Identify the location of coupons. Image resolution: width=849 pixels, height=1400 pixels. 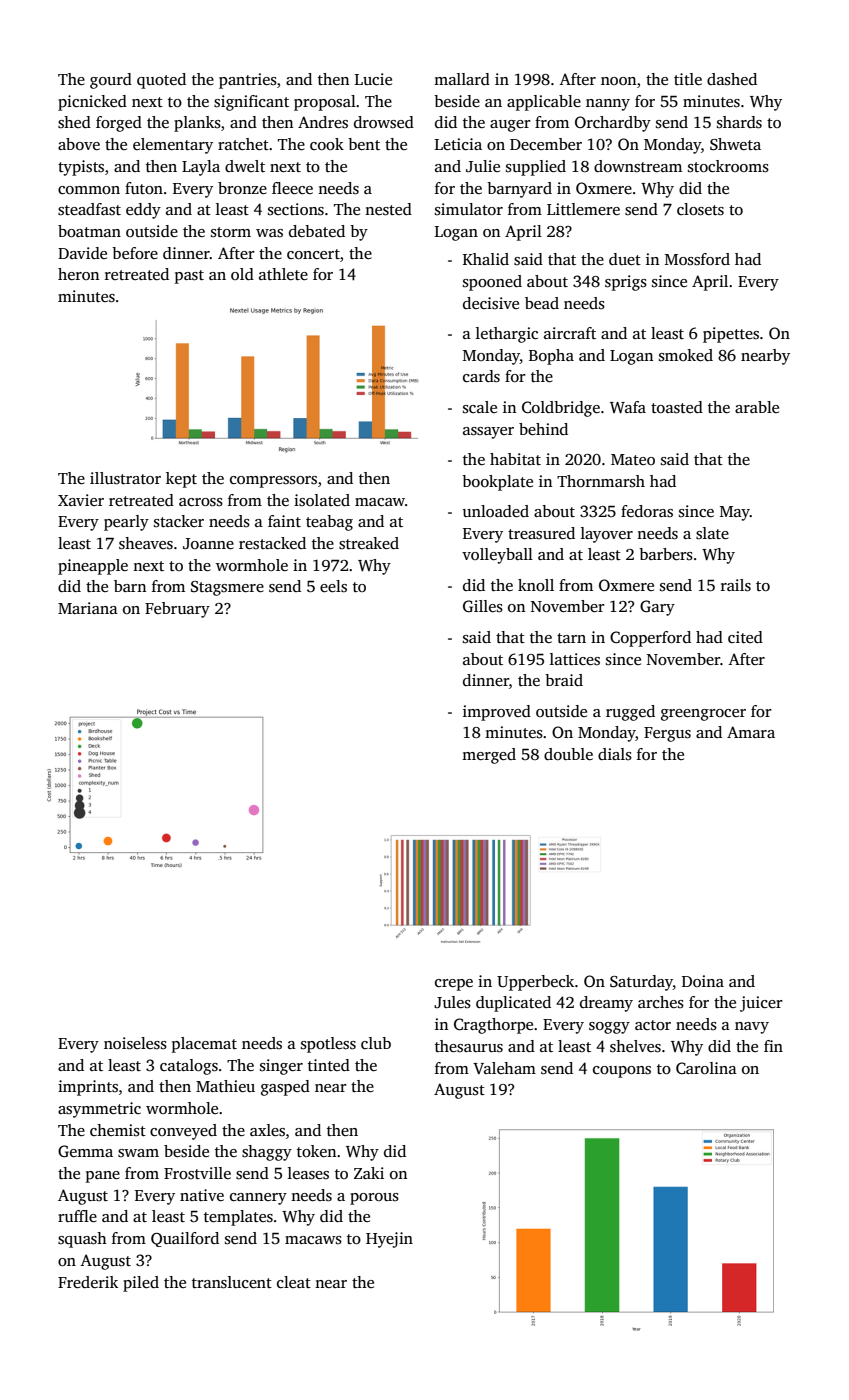
(622, 1072).
